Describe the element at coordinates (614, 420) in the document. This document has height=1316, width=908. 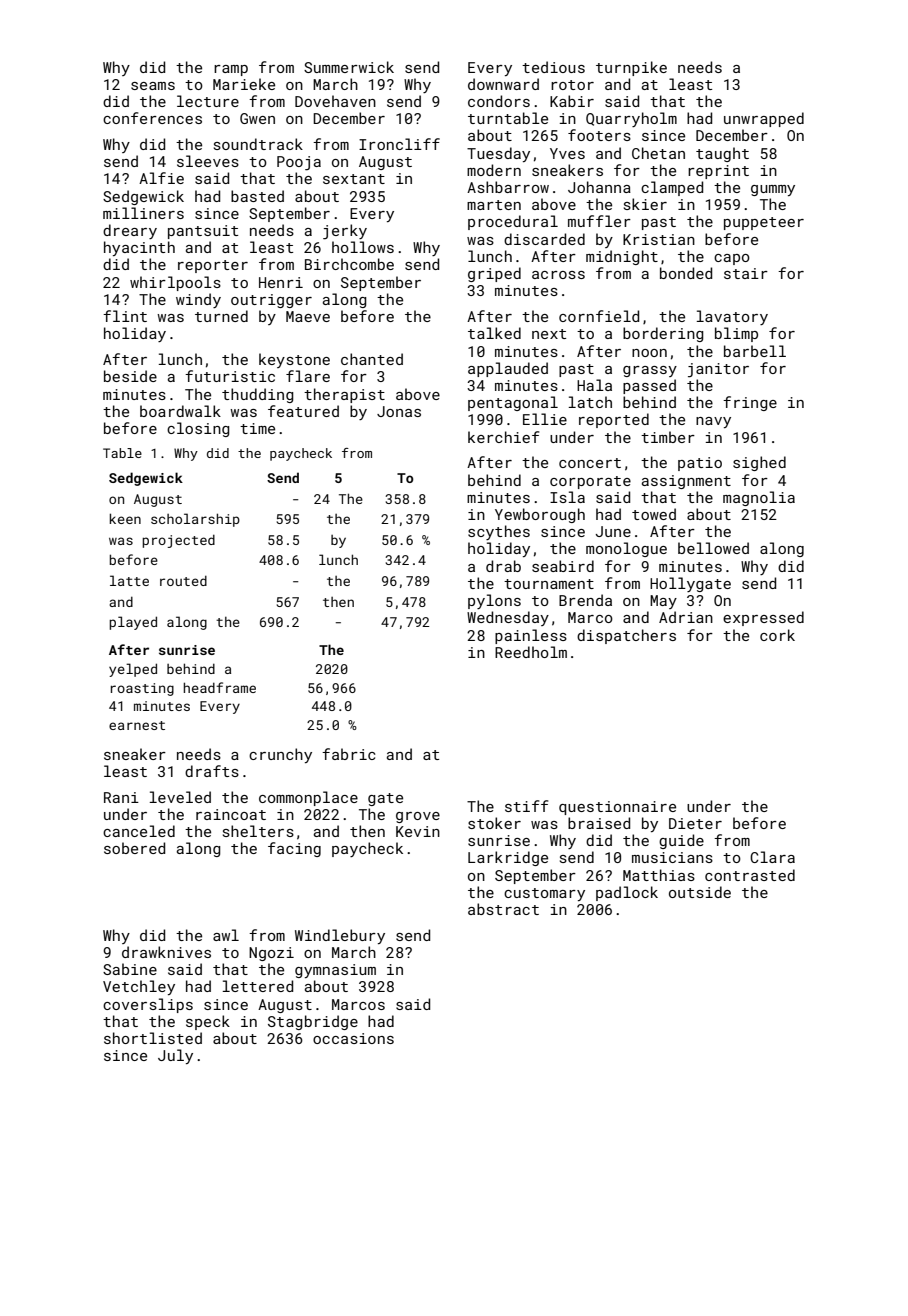
I see `reported` at that location.
